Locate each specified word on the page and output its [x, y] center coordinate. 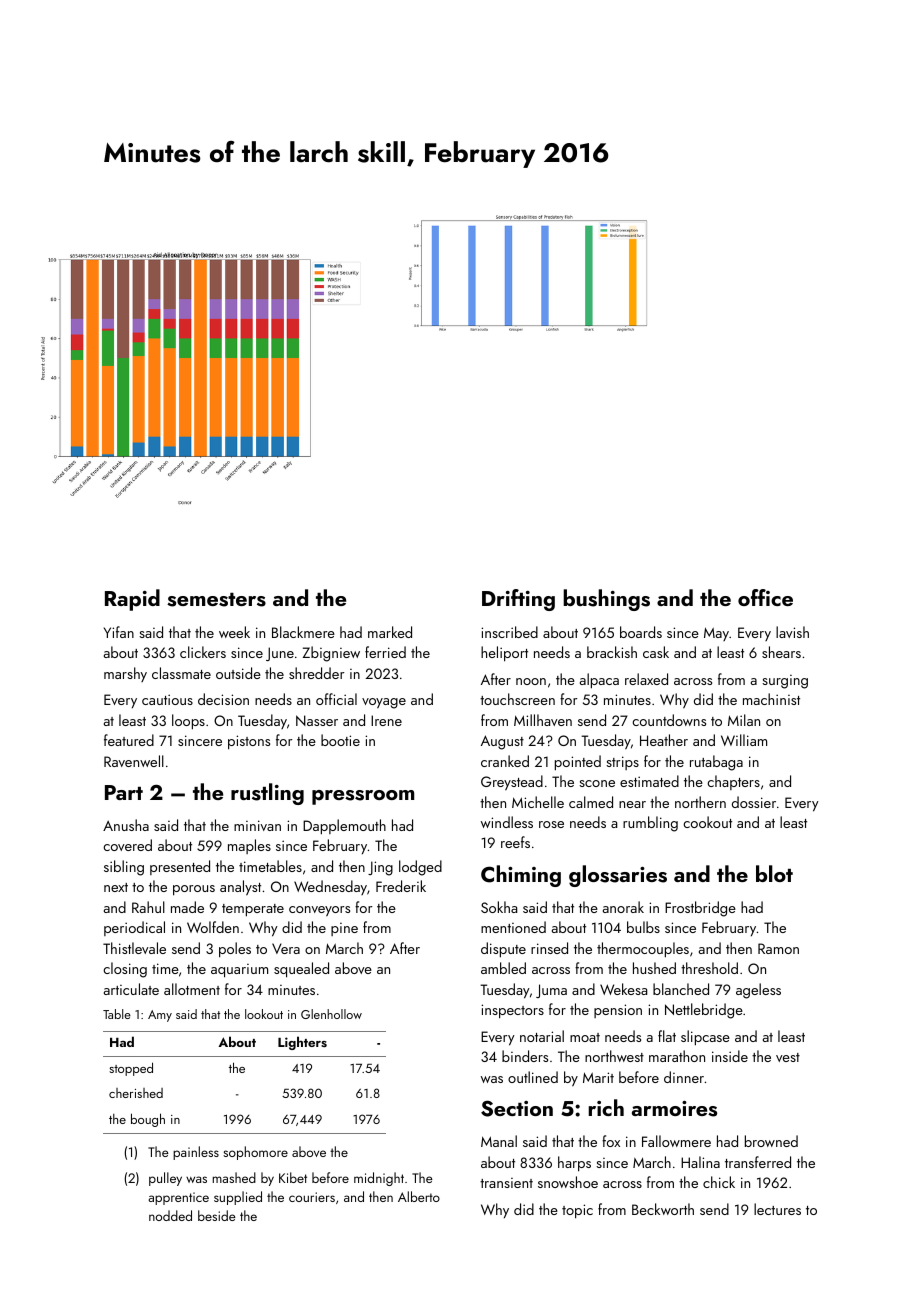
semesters [216, 600]
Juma [551, 991]
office [765, 597]
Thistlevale [134, 948]
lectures [777, 1209]
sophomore [255, 1153]
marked [390, 632]
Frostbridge [700, 909]
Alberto [419, 1196]
